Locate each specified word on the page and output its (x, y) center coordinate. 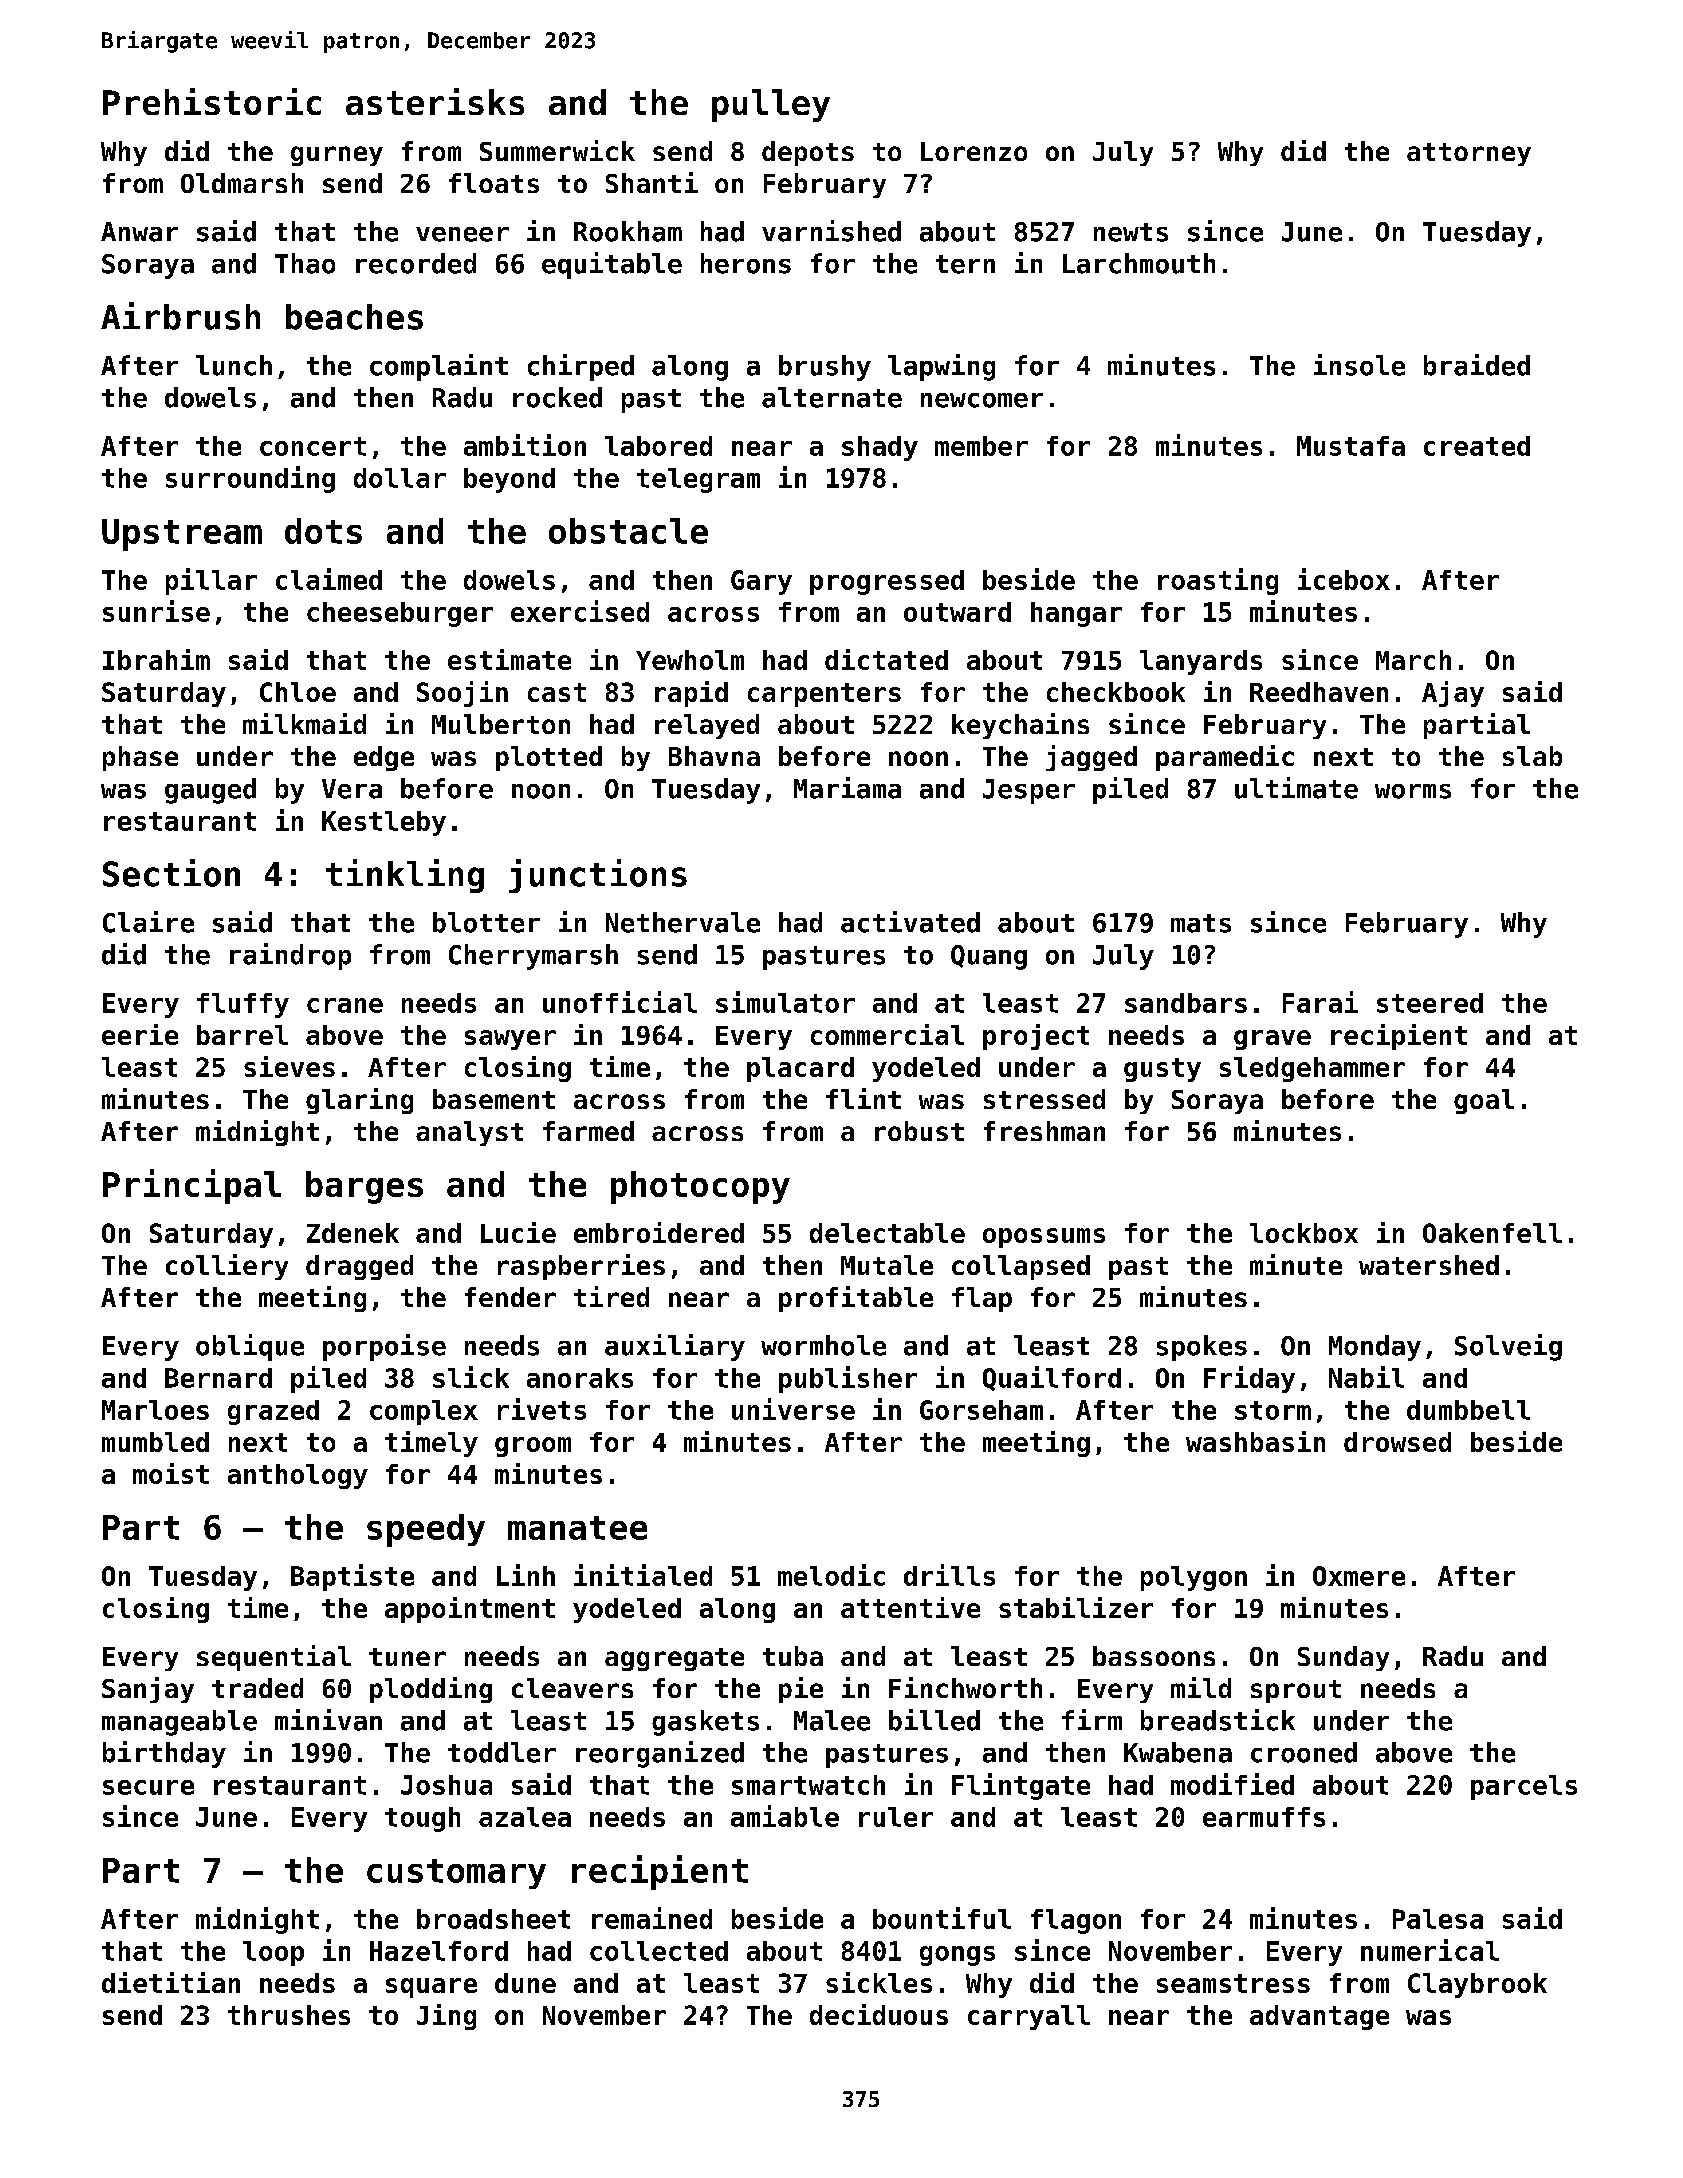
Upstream (182, 535)
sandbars (1186, 1003)
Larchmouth (1139, 263)
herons (746, 263)
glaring (359, 1101)
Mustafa (1351, 446)
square (431, 1988)
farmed (588, 1131)
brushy (825, 368)
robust (919, 1131)
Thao (305, 263)
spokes (1202, 1348)
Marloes (155, 1410)
